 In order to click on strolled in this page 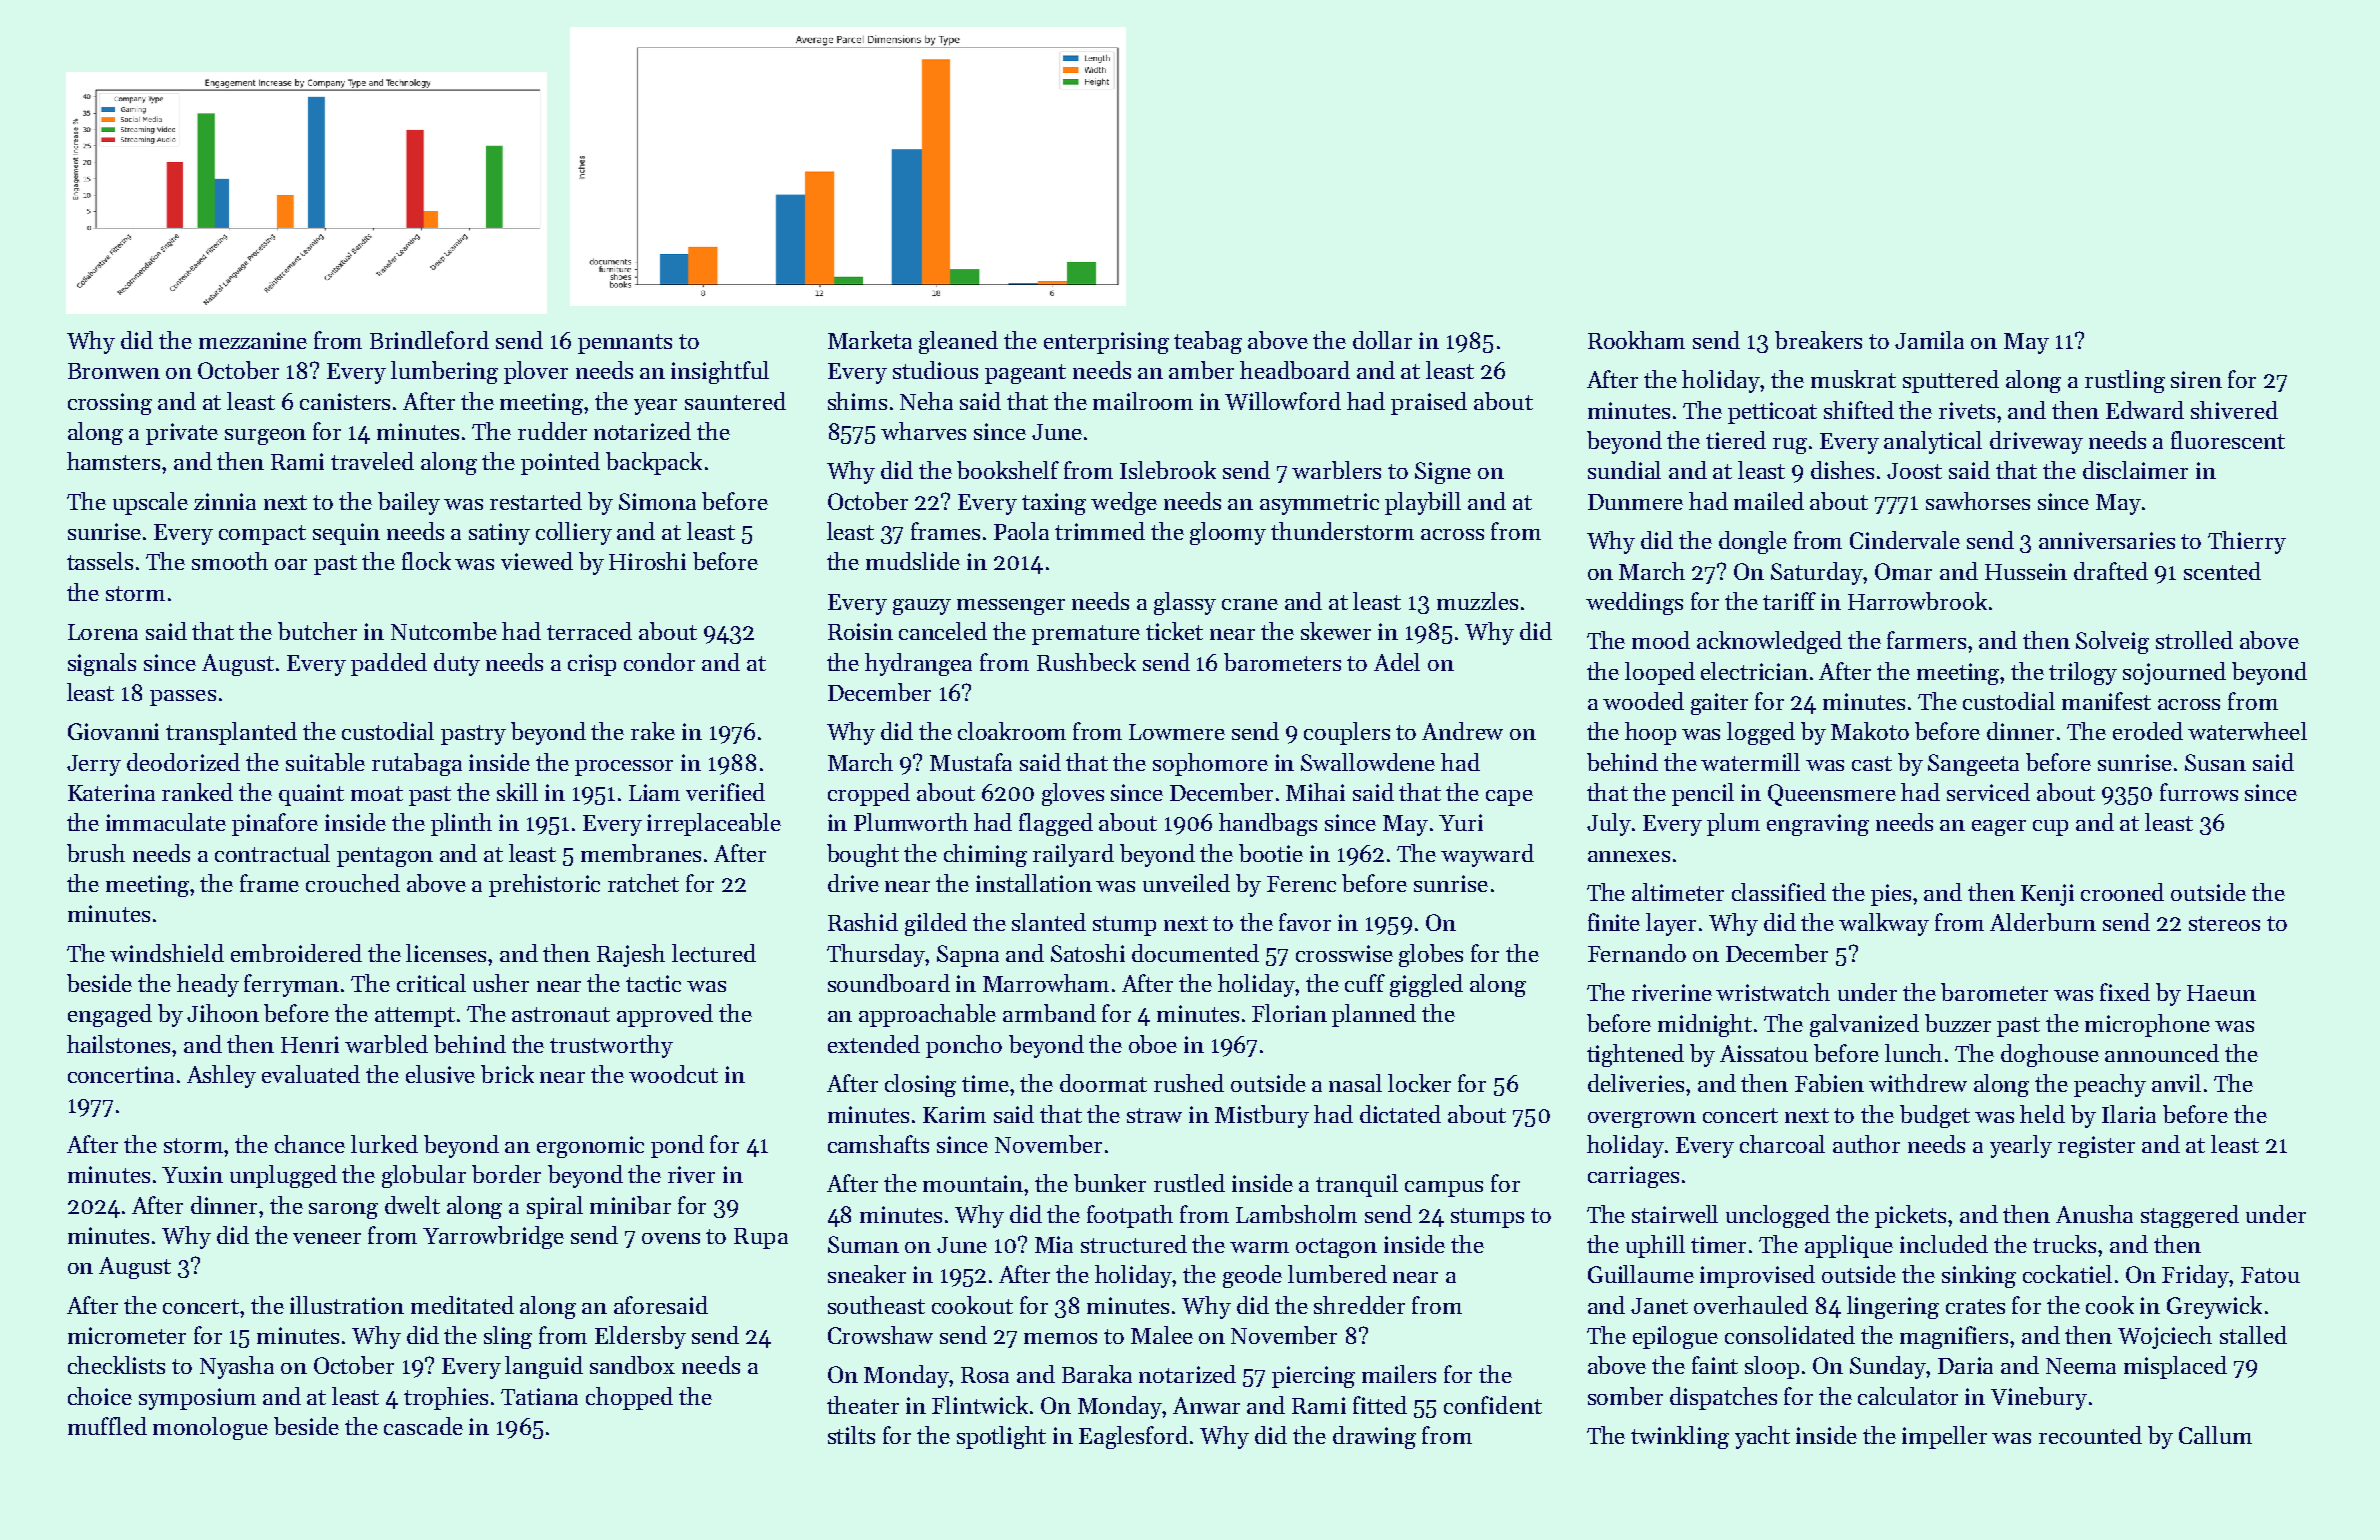, I will do `click(2194, 640)`.
